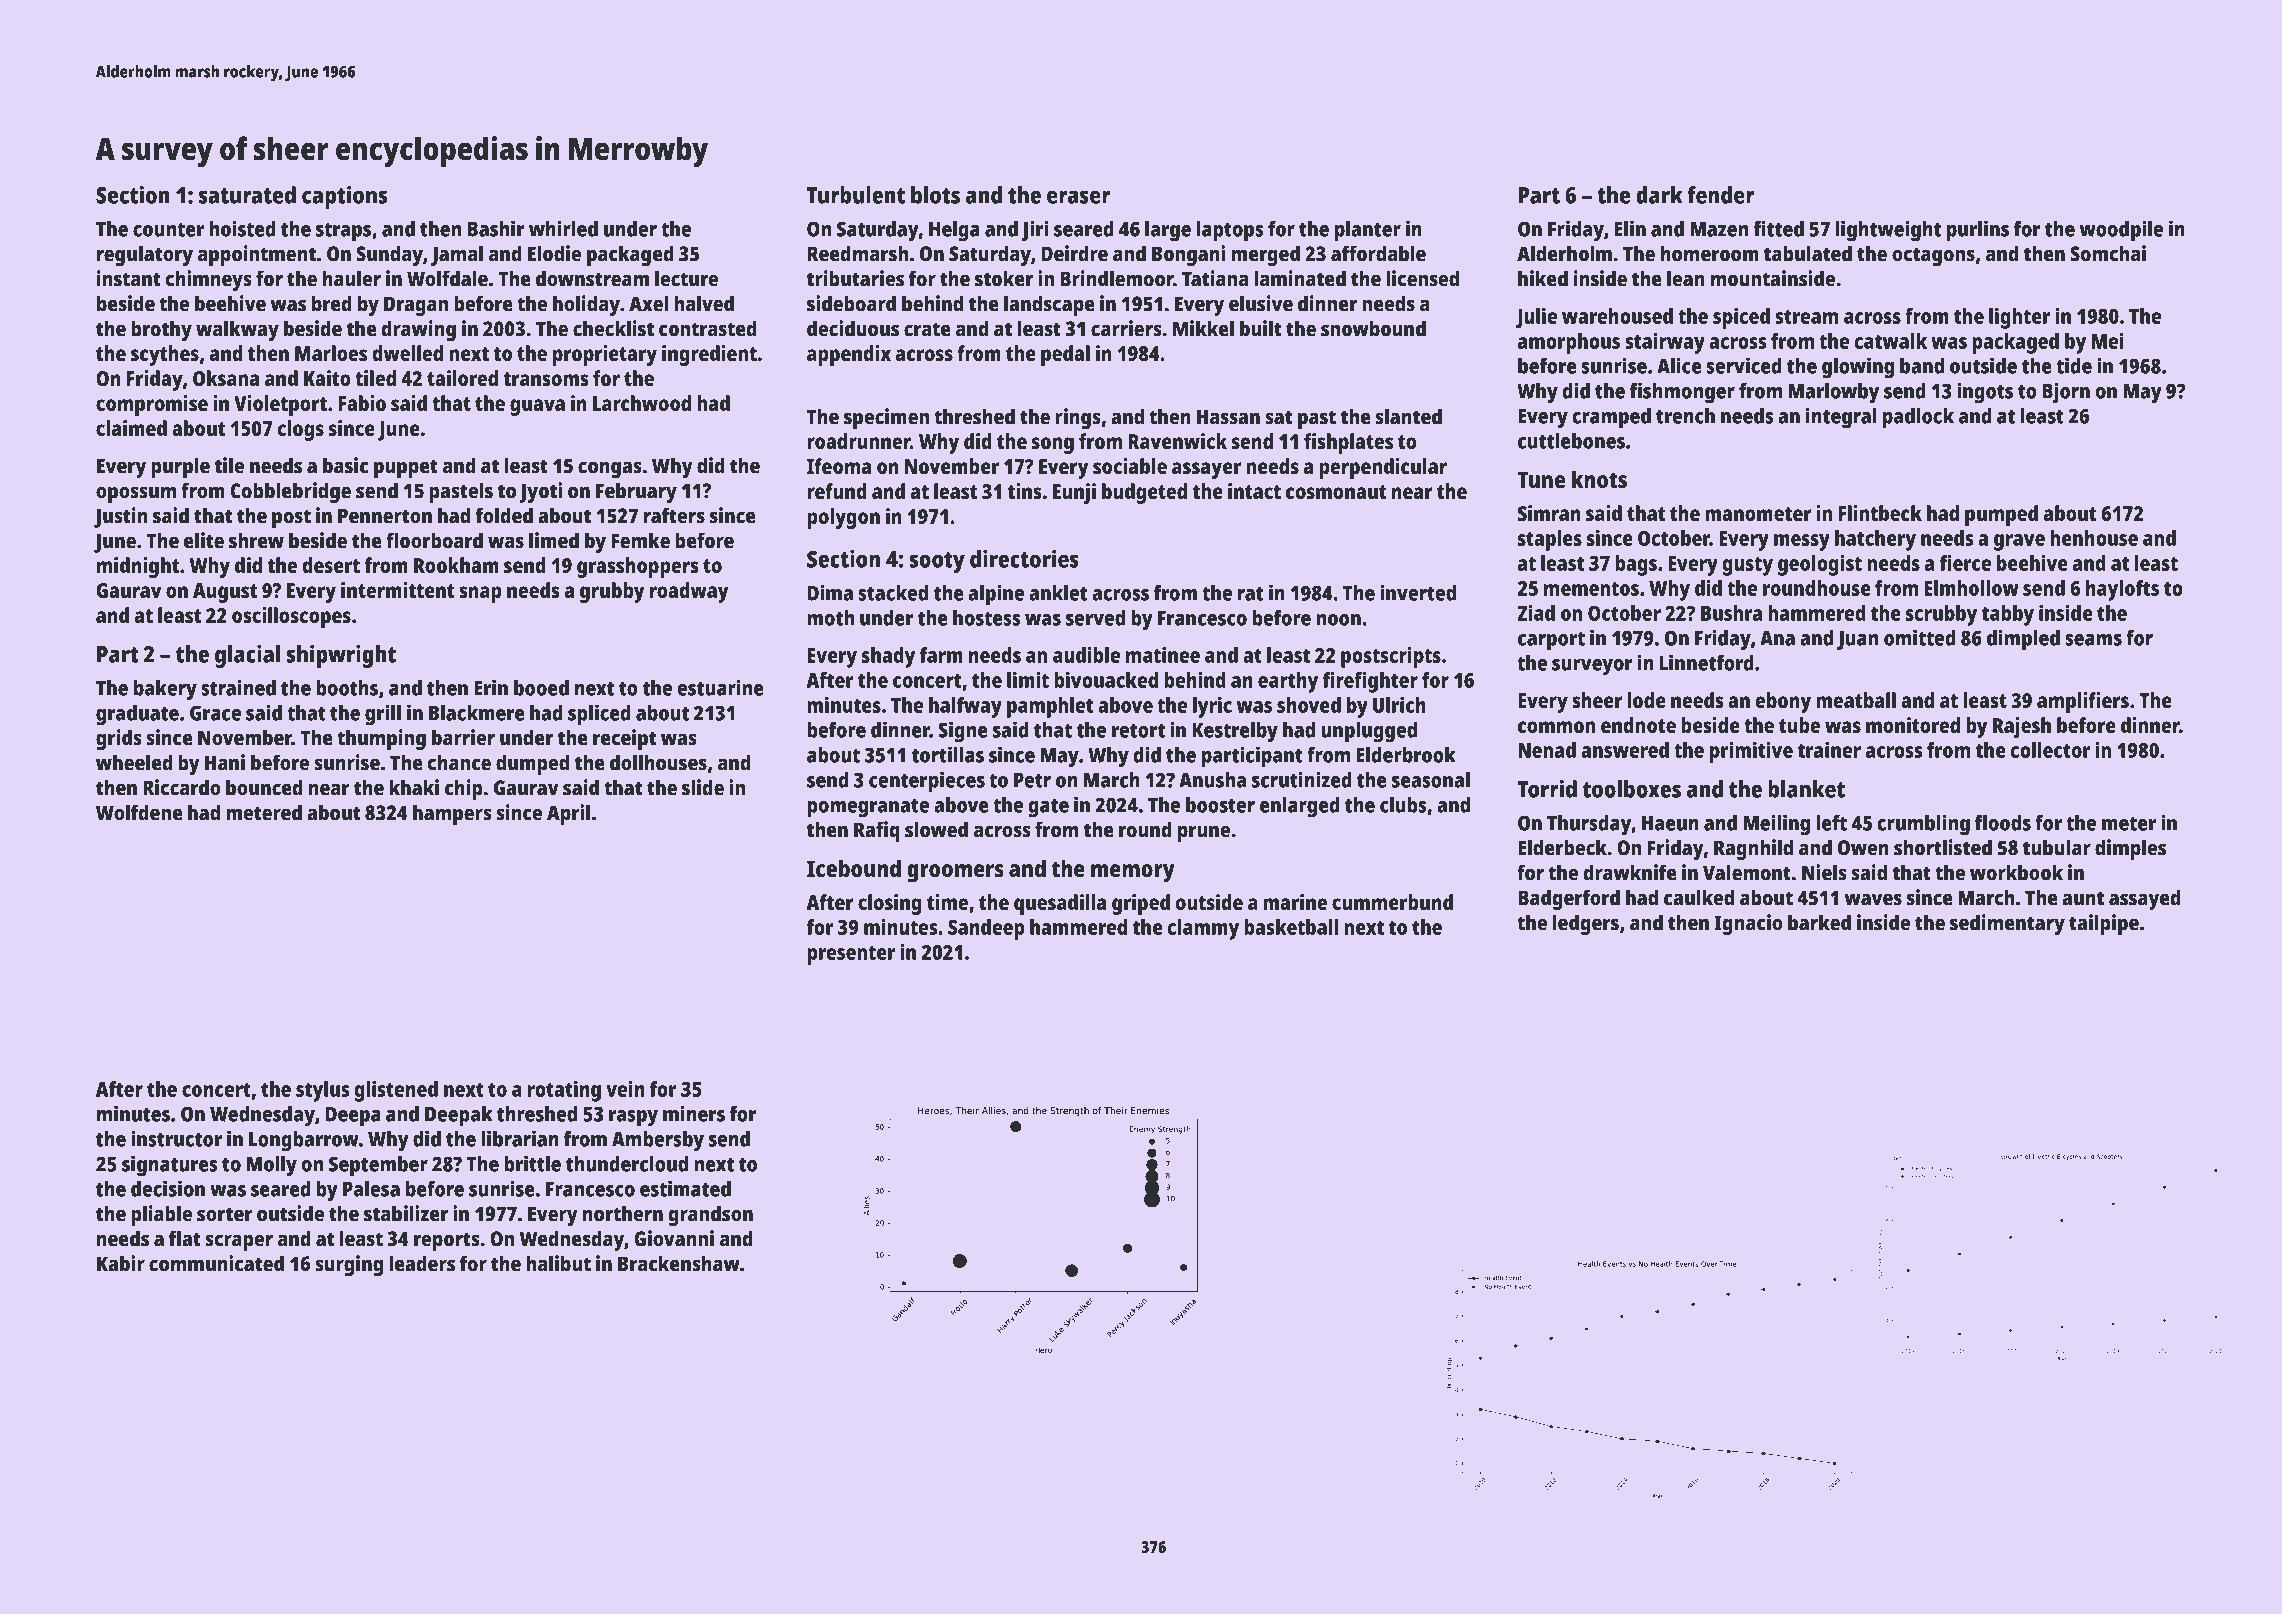 The height and width of the screenshot is (1614, 2282). What do you see at coordinates (1383, 468) in the screenshot?
I see `perpendicular` at bounding box center [1383, 468].
